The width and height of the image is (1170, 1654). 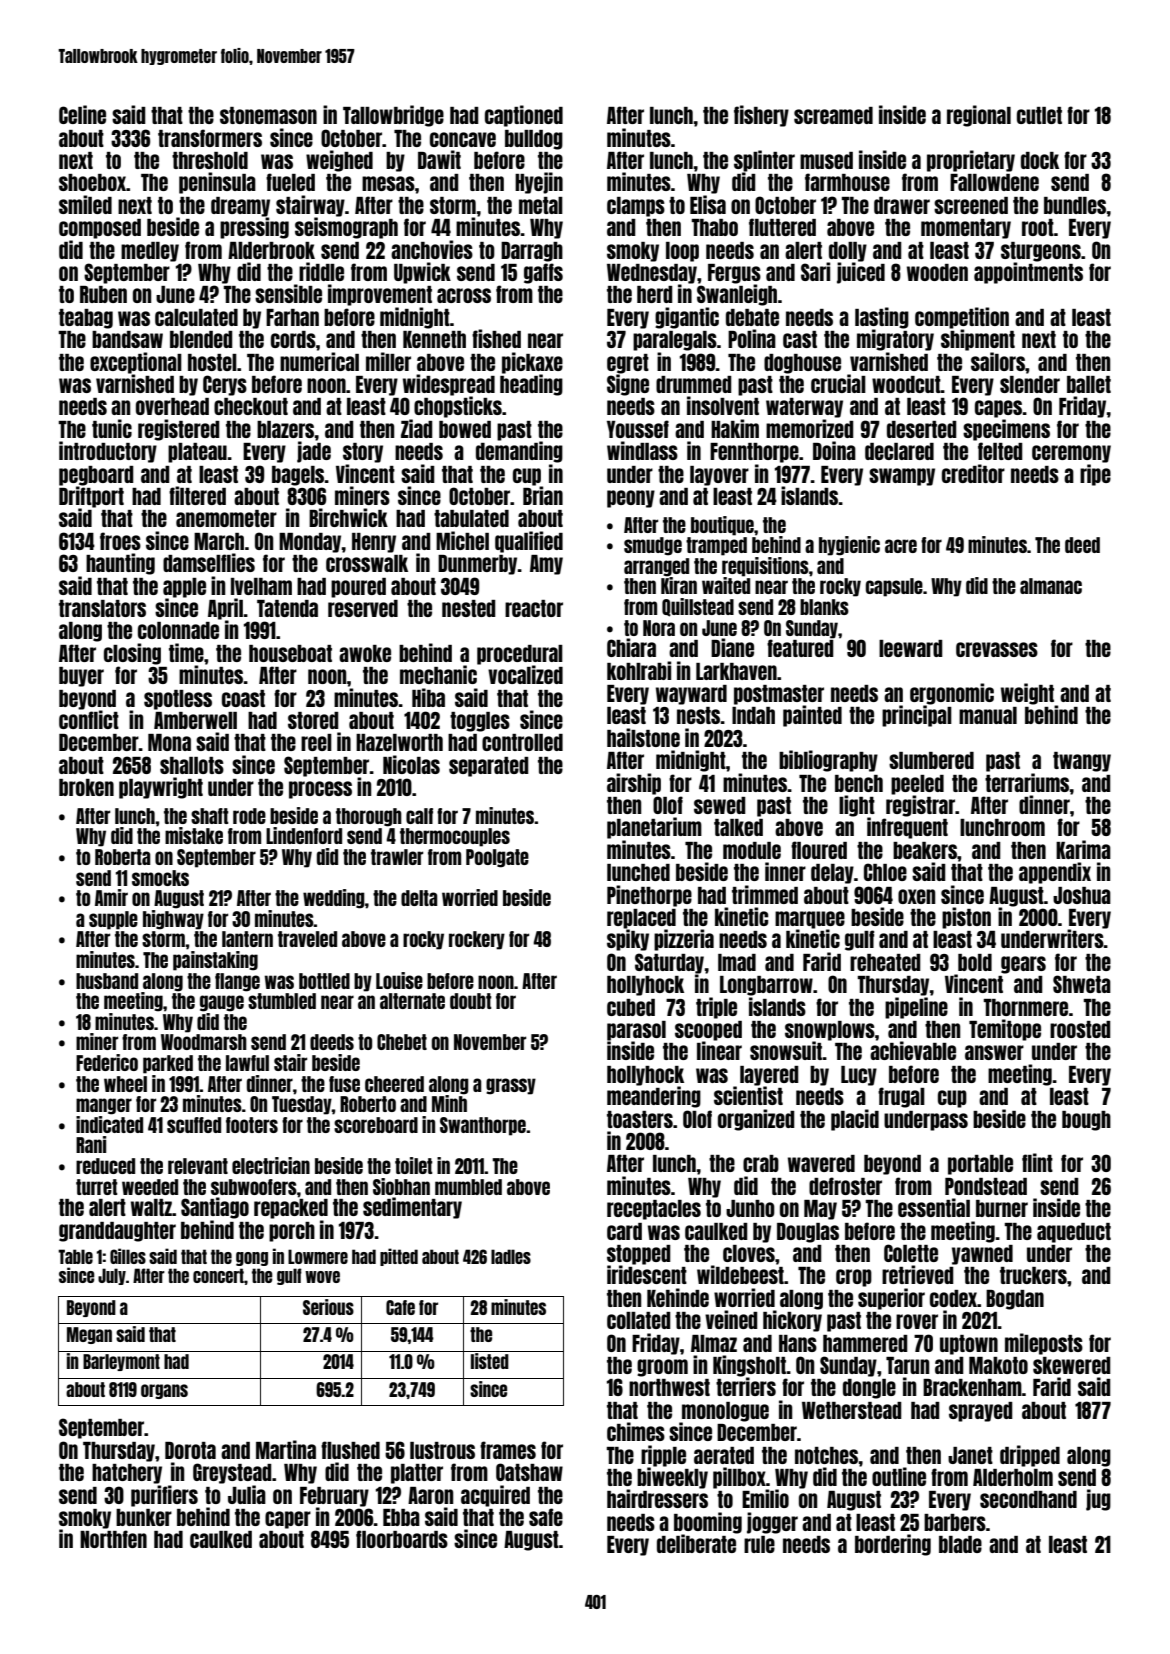 I want to click on stonemason, so click(x=268, y=115).
